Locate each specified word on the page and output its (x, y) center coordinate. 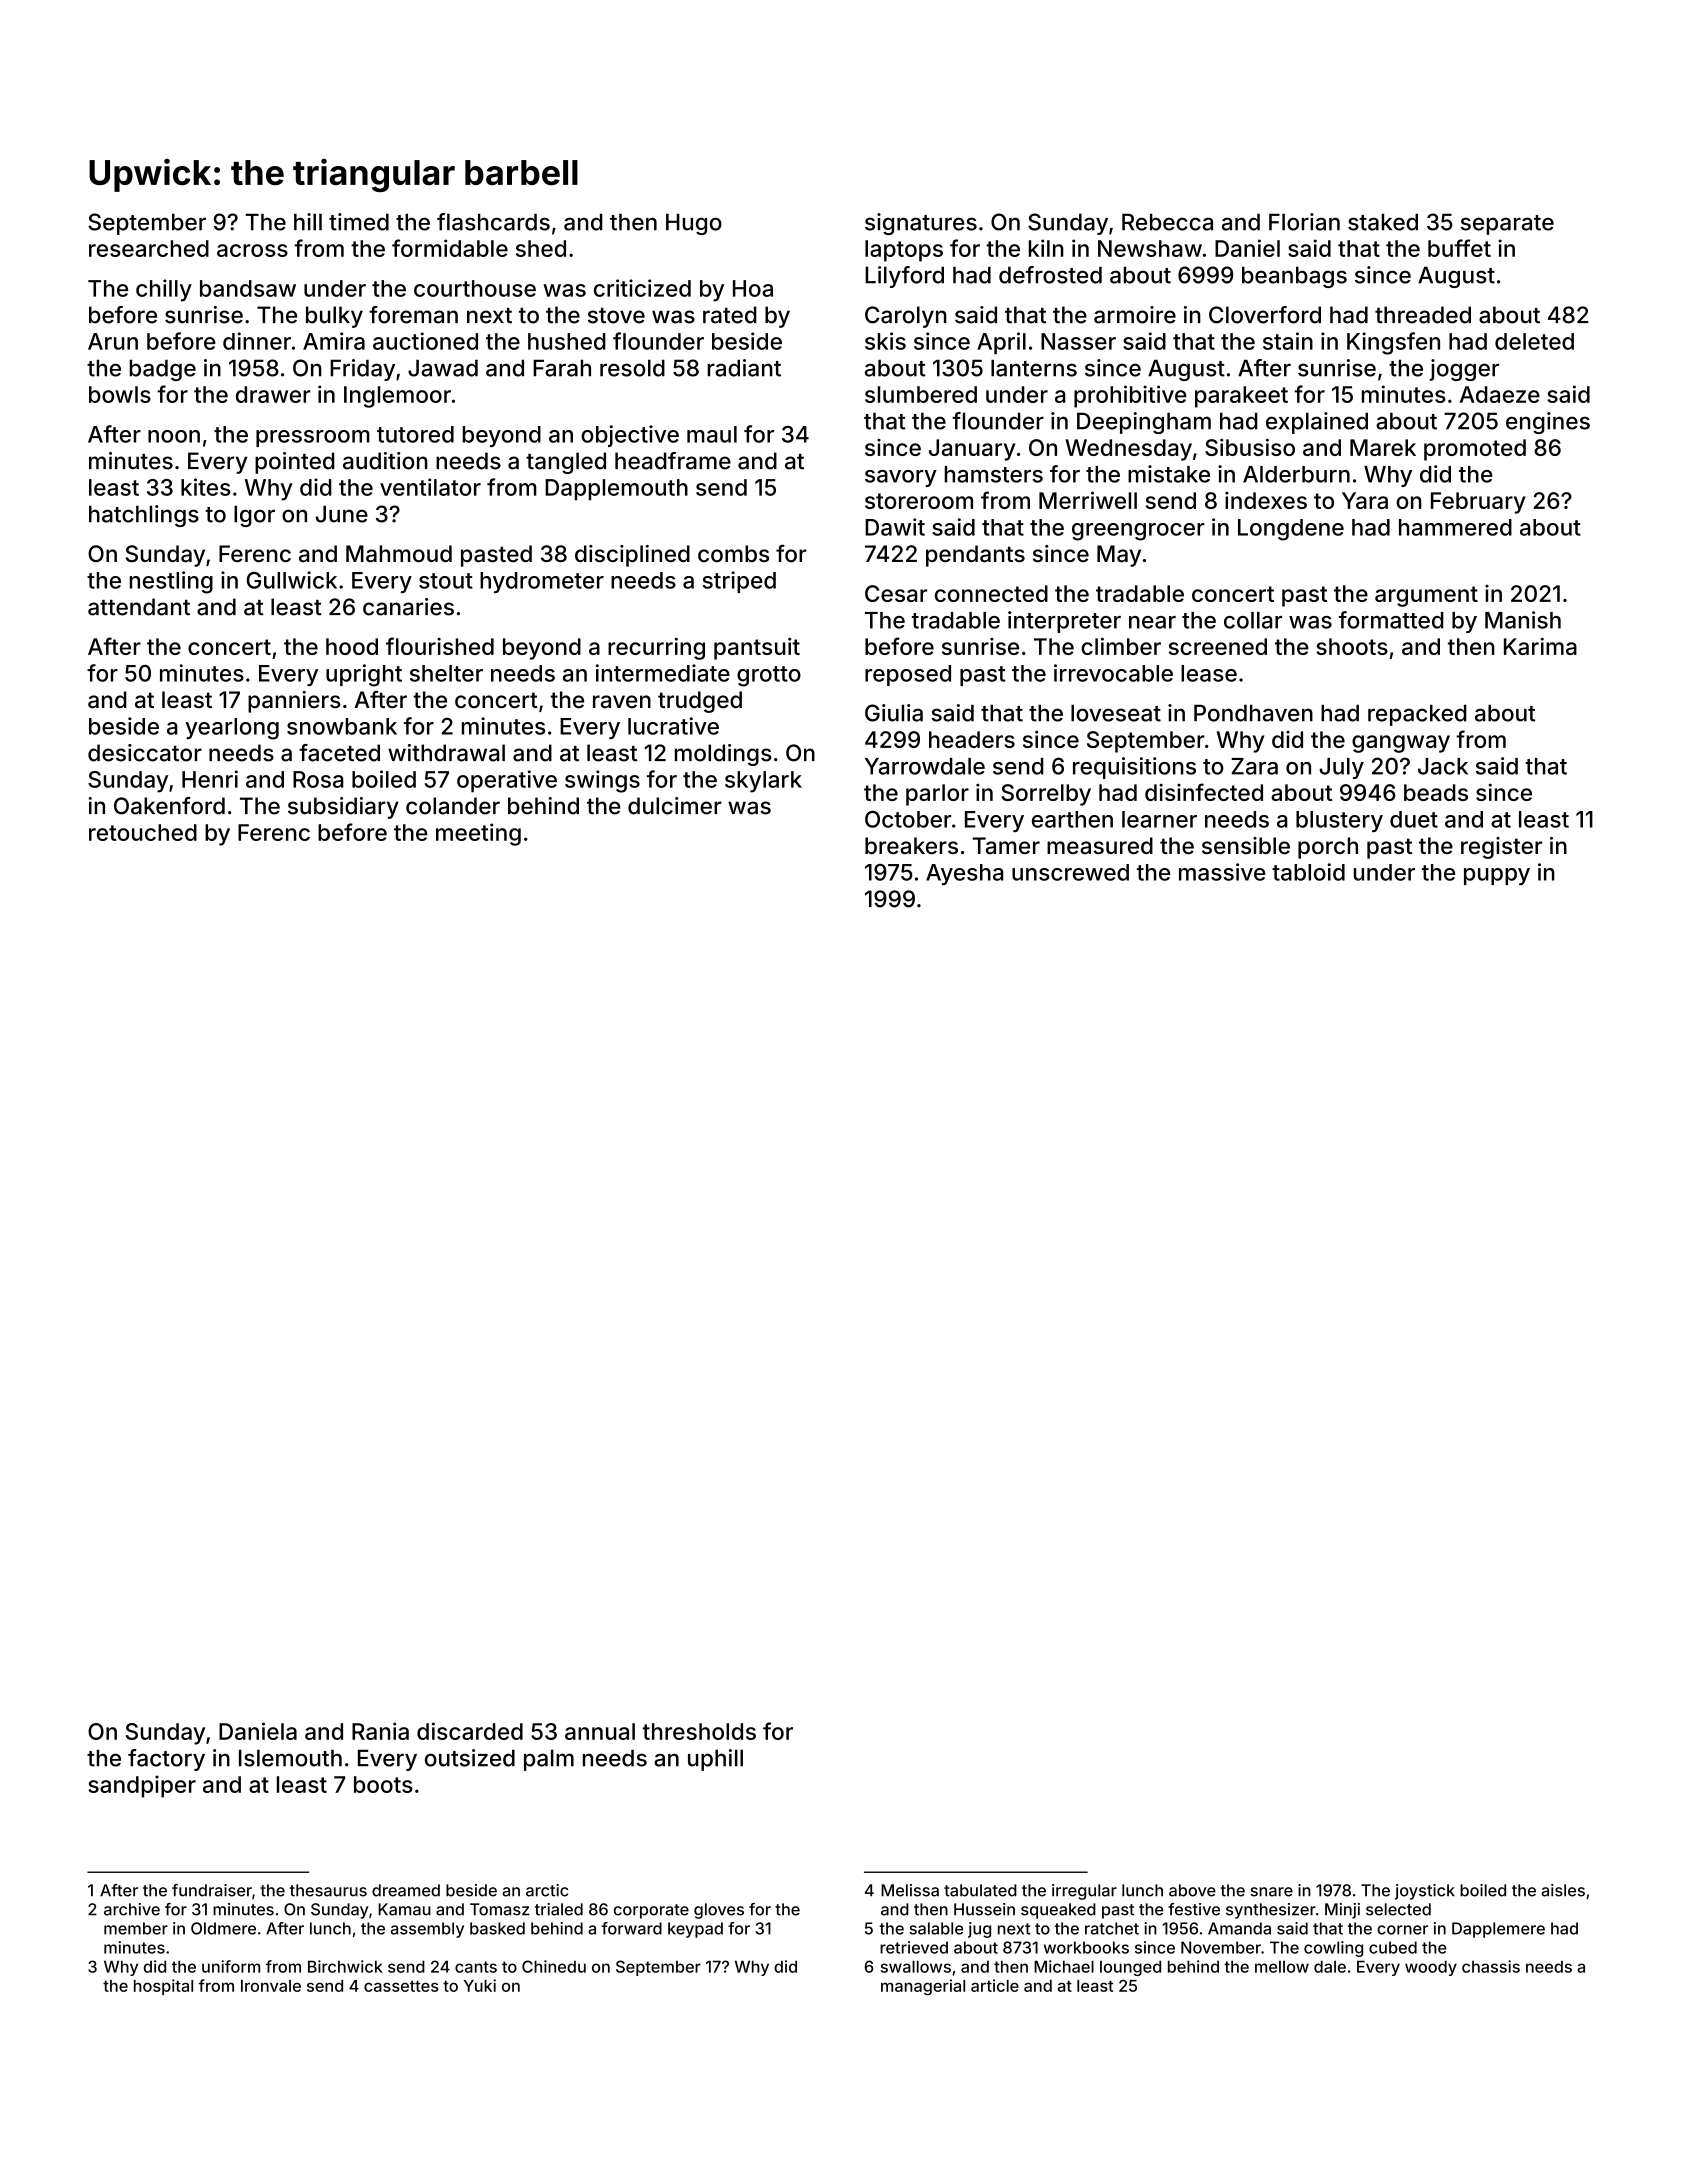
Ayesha (964, 874)
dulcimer (675, 806)
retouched (143, 832)
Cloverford (1265, 315)
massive (1222, 872)
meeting (478, 834)
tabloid (1308, 872)
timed (359, 222)
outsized (470, 1758)
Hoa (753, 288)
